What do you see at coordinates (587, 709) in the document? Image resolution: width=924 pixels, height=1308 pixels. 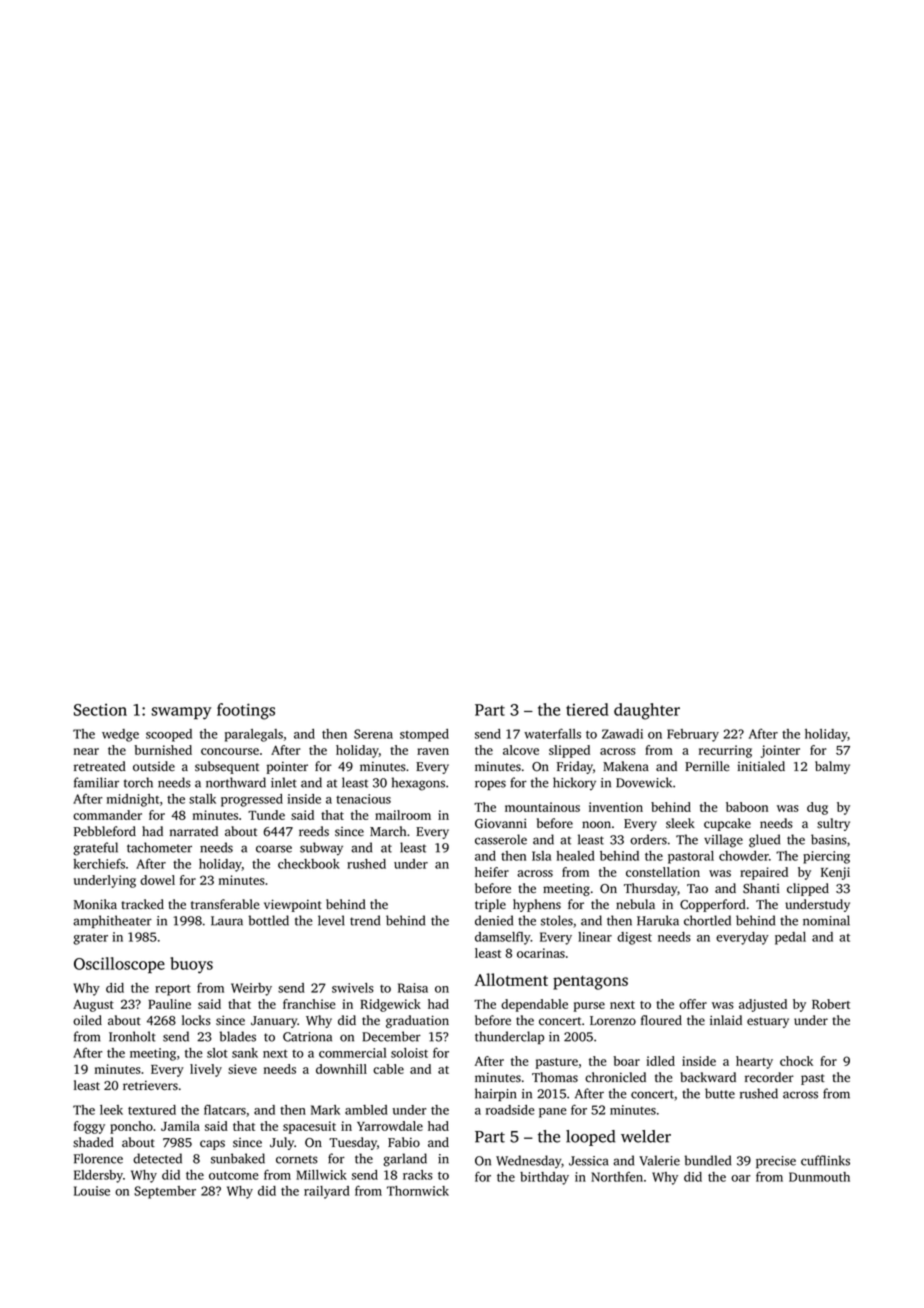 I see `tiered` at bounding box center [587, 709].
